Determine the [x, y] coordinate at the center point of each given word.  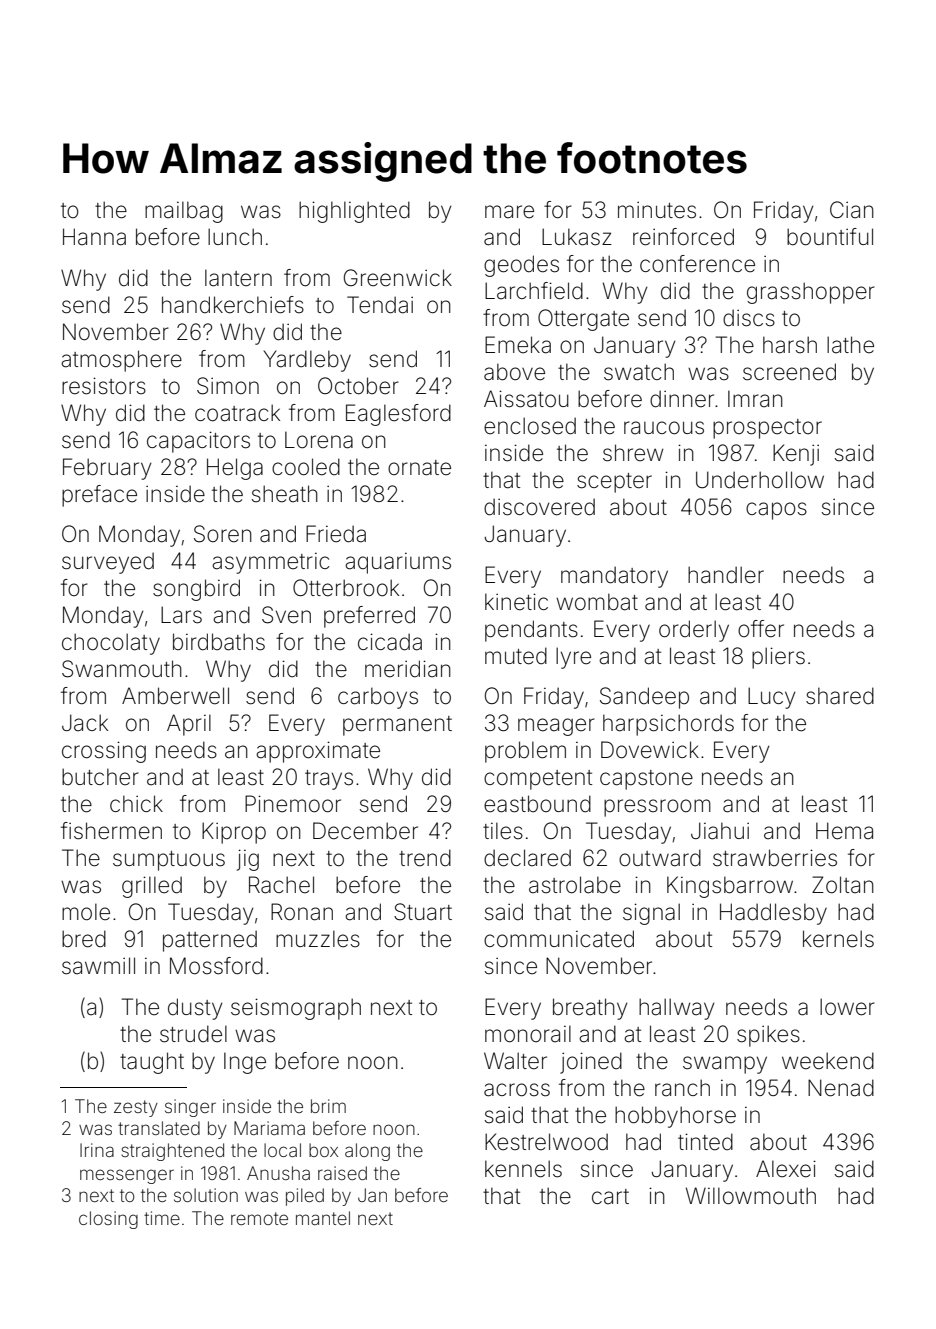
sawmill [98, 966]
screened [789, 372]
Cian [852, 210]
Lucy [772, 698]
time [162, 1218]
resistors [104, 386]
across [517, 1090]
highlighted [354, 212]
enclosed [530, 426]
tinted [705, 1142]
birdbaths [219, 642]
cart [610, 1197]
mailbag [184, 212]
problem [525, 752]
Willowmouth [751, 1196]
